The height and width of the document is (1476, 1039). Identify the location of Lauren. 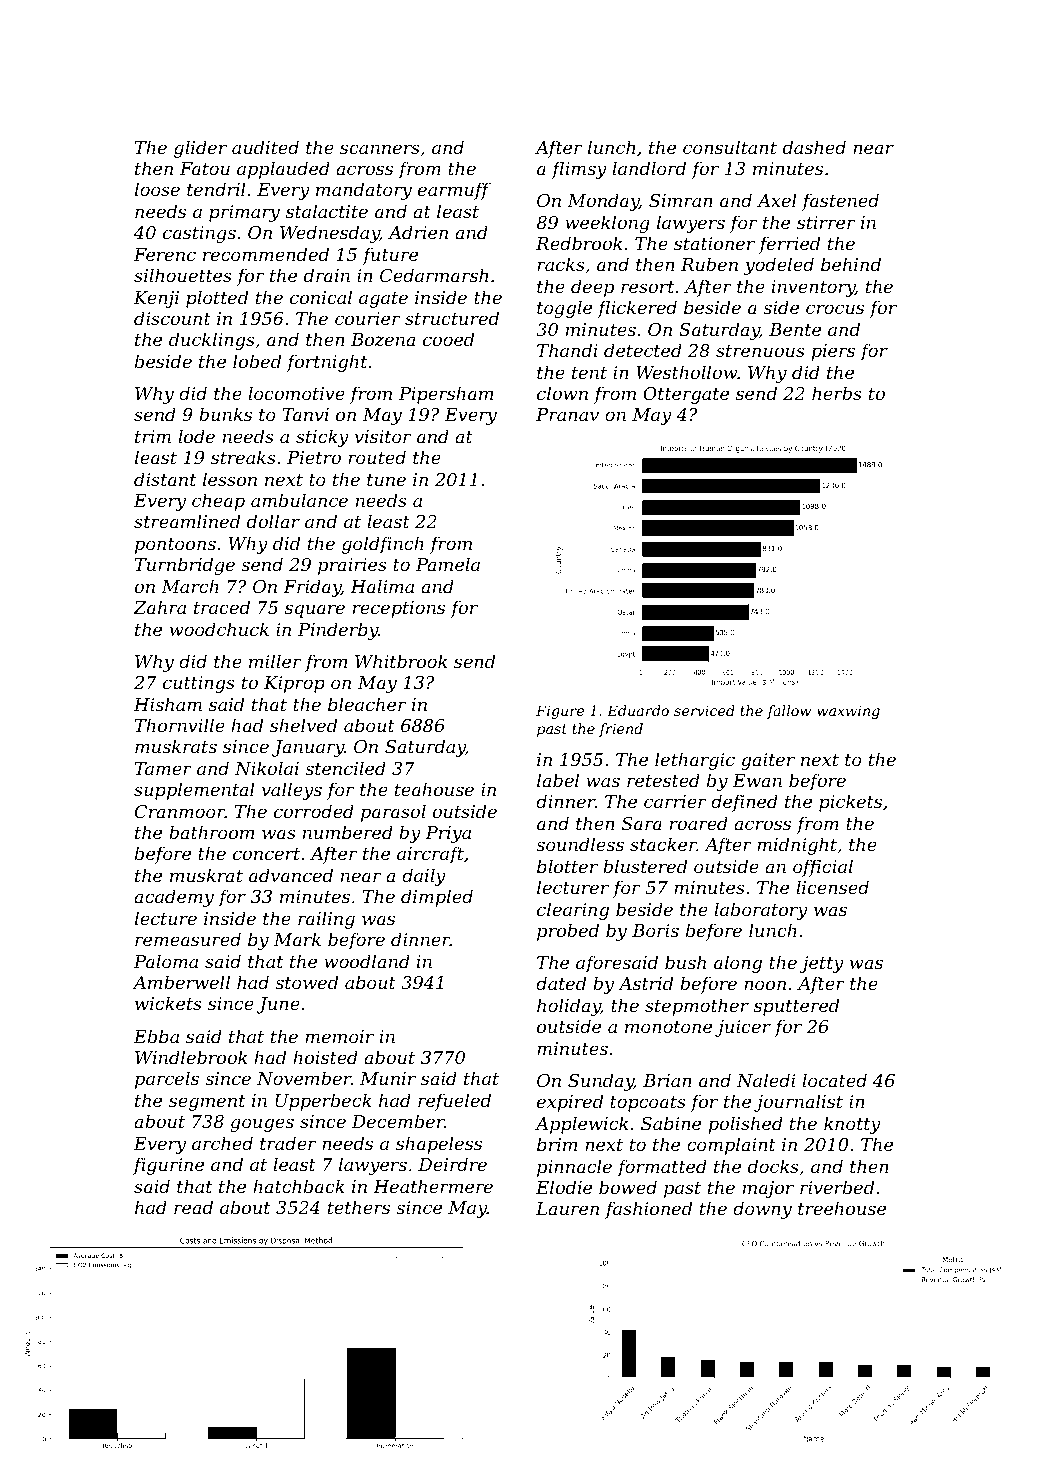
(567, 1208).
